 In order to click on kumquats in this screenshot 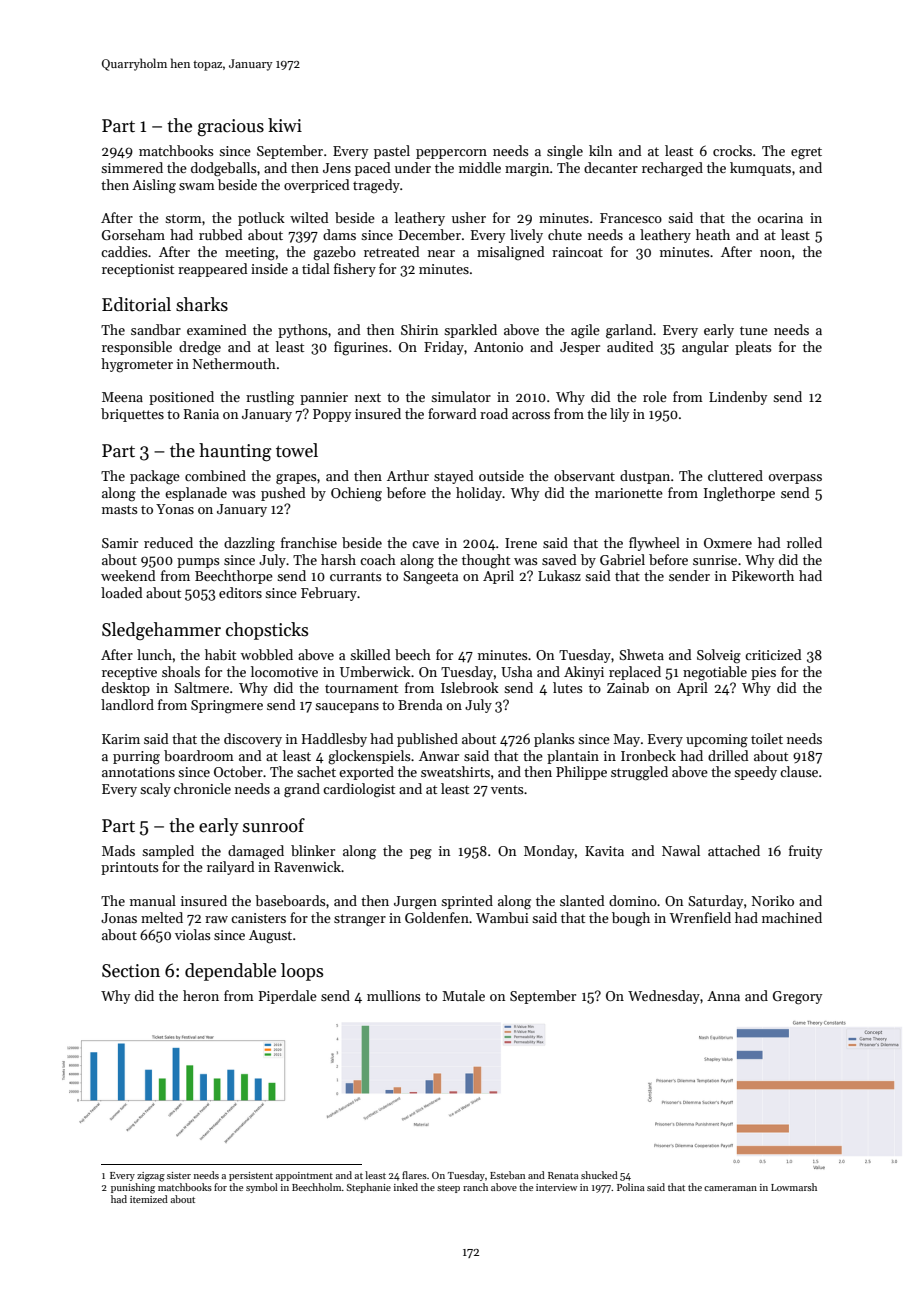, I will do `click(760, 169)`.
